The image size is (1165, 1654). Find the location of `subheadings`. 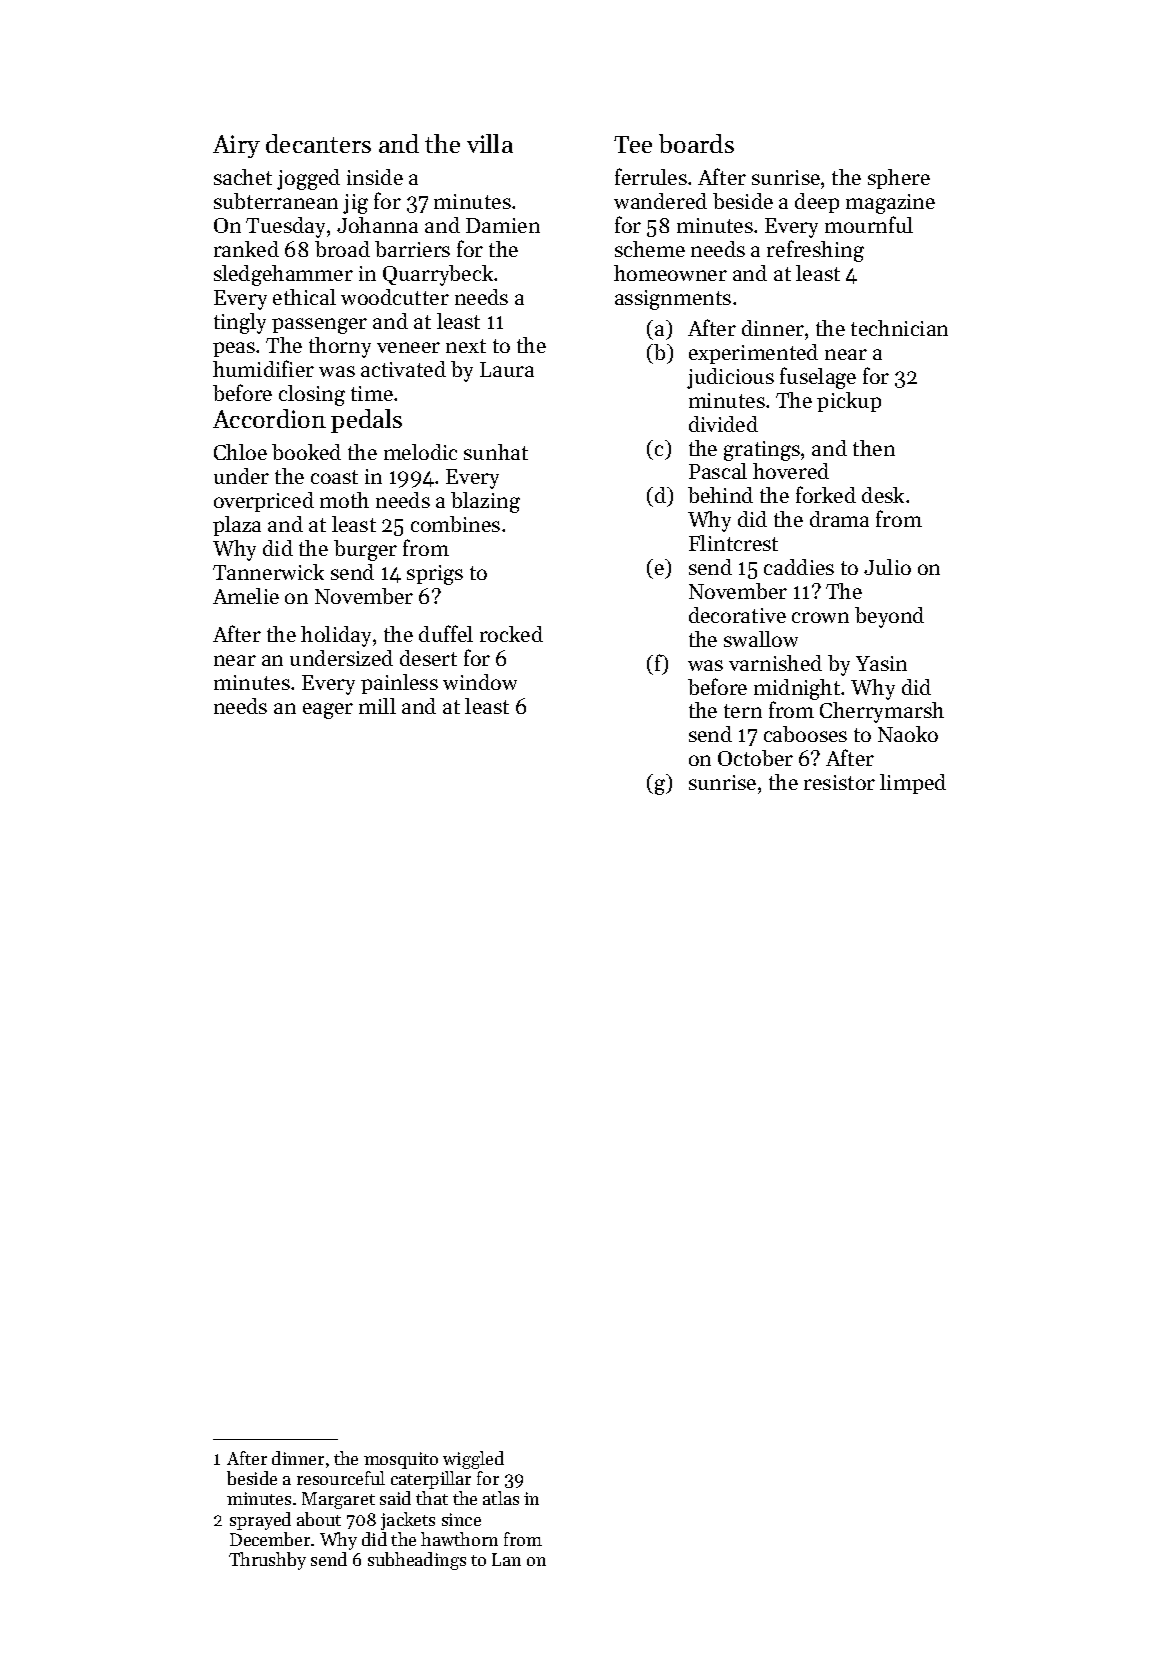

subheadings is located at coordinates (417, 1561).
